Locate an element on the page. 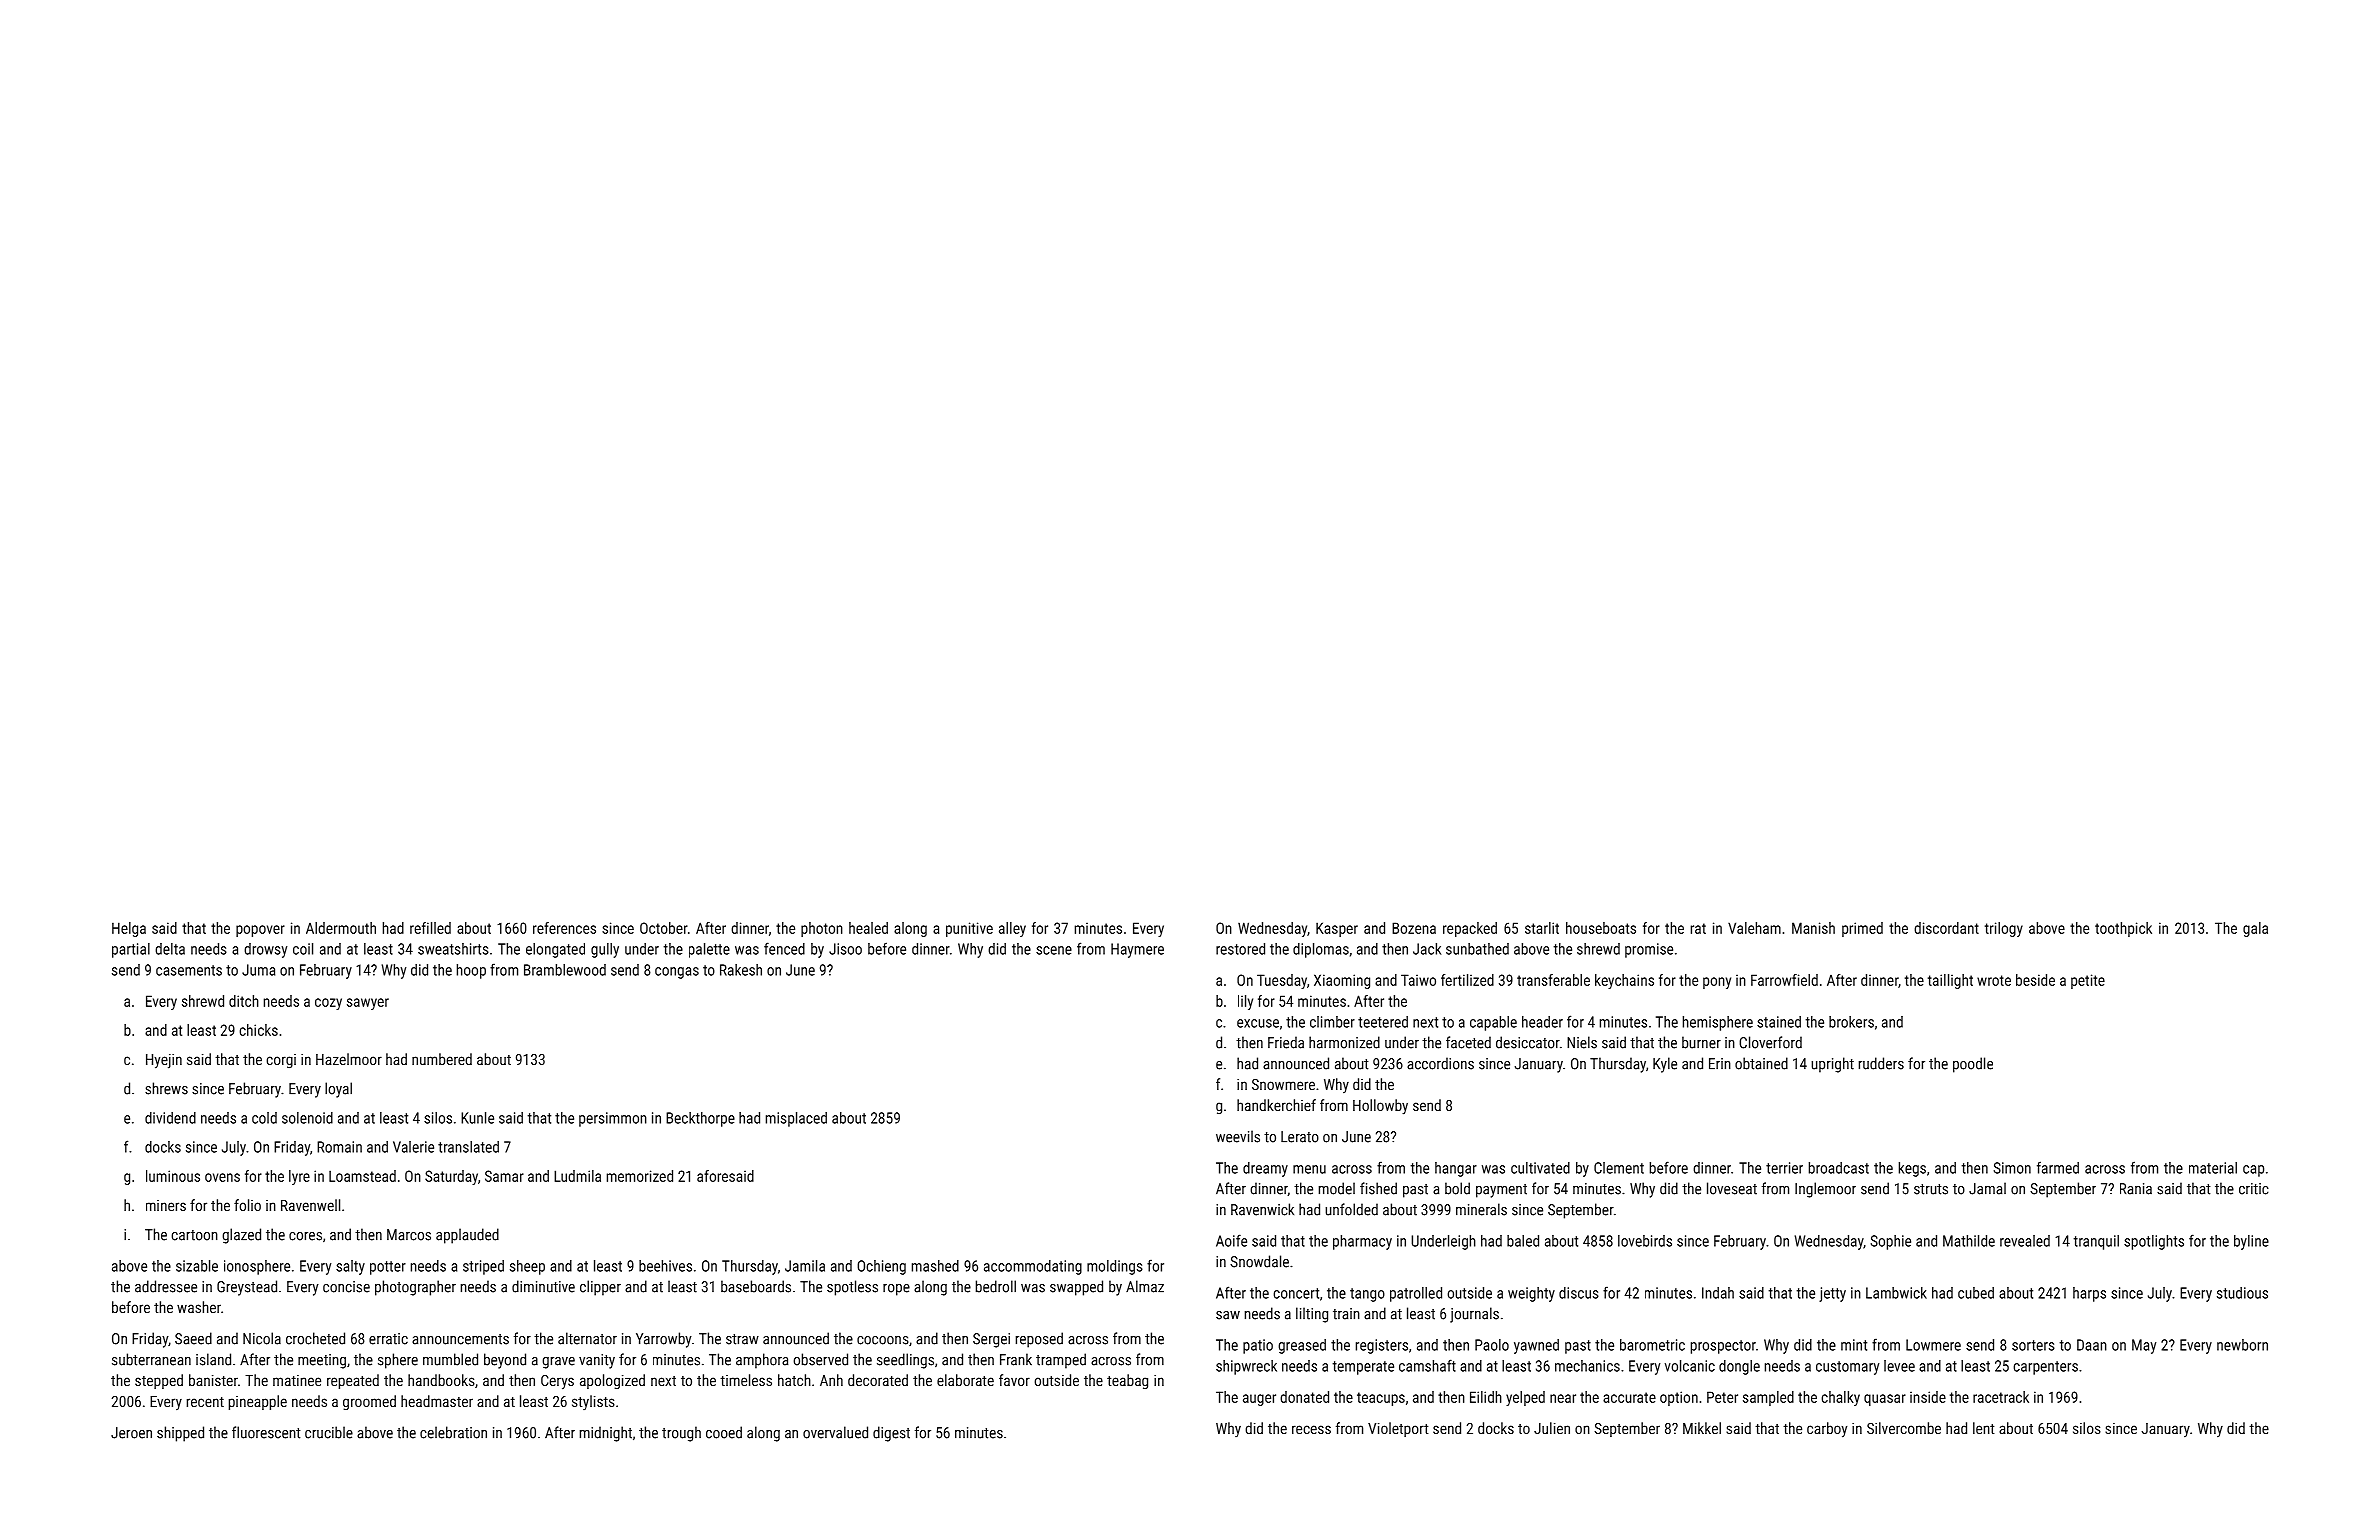 Image resolution: width=2380 pixels, height=1540 pixels. gala is located at coordinates (2255, 929).
